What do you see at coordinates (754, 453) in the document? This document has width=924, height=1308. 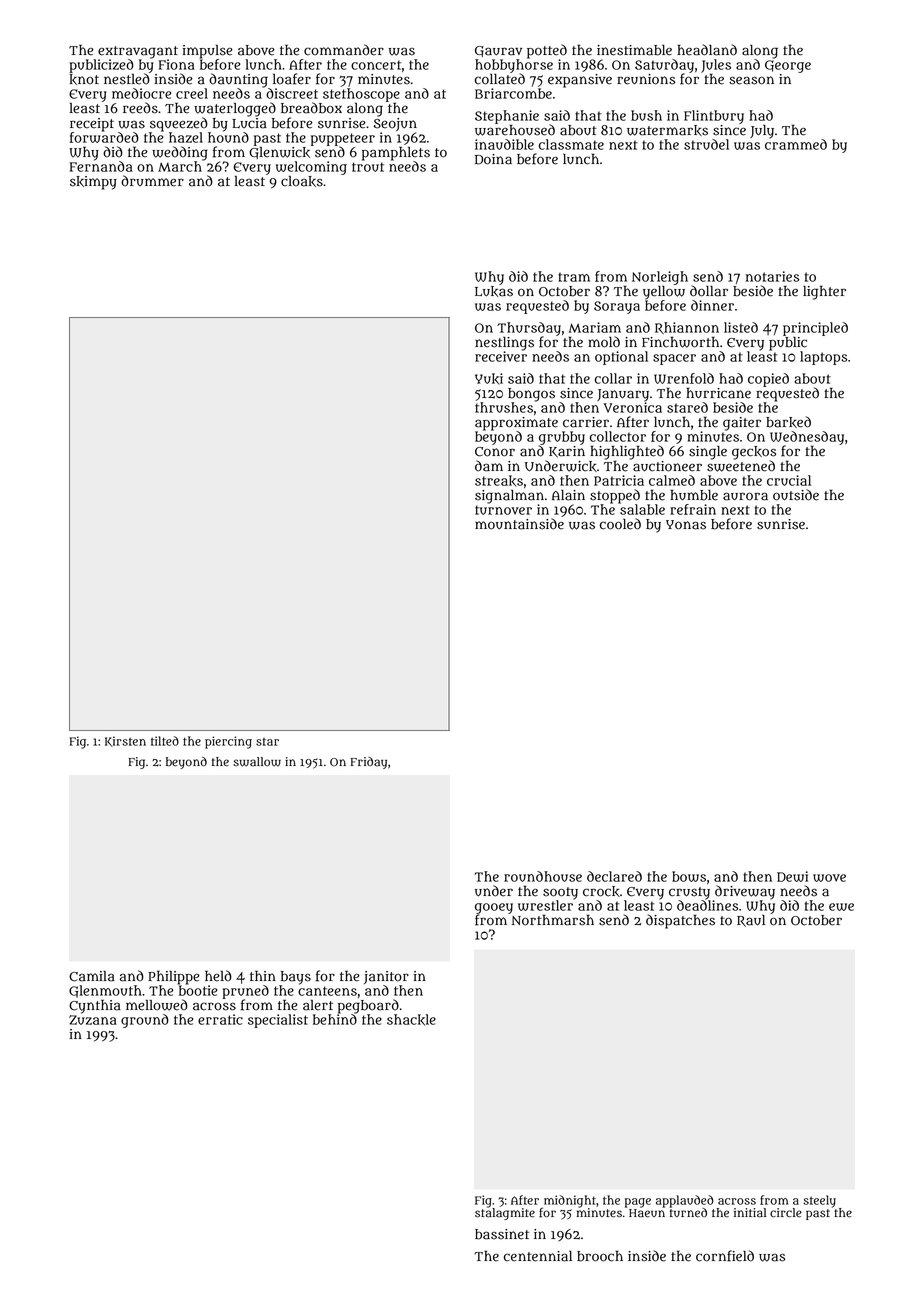 I see `geckos` at bounding box center [754, 453].
